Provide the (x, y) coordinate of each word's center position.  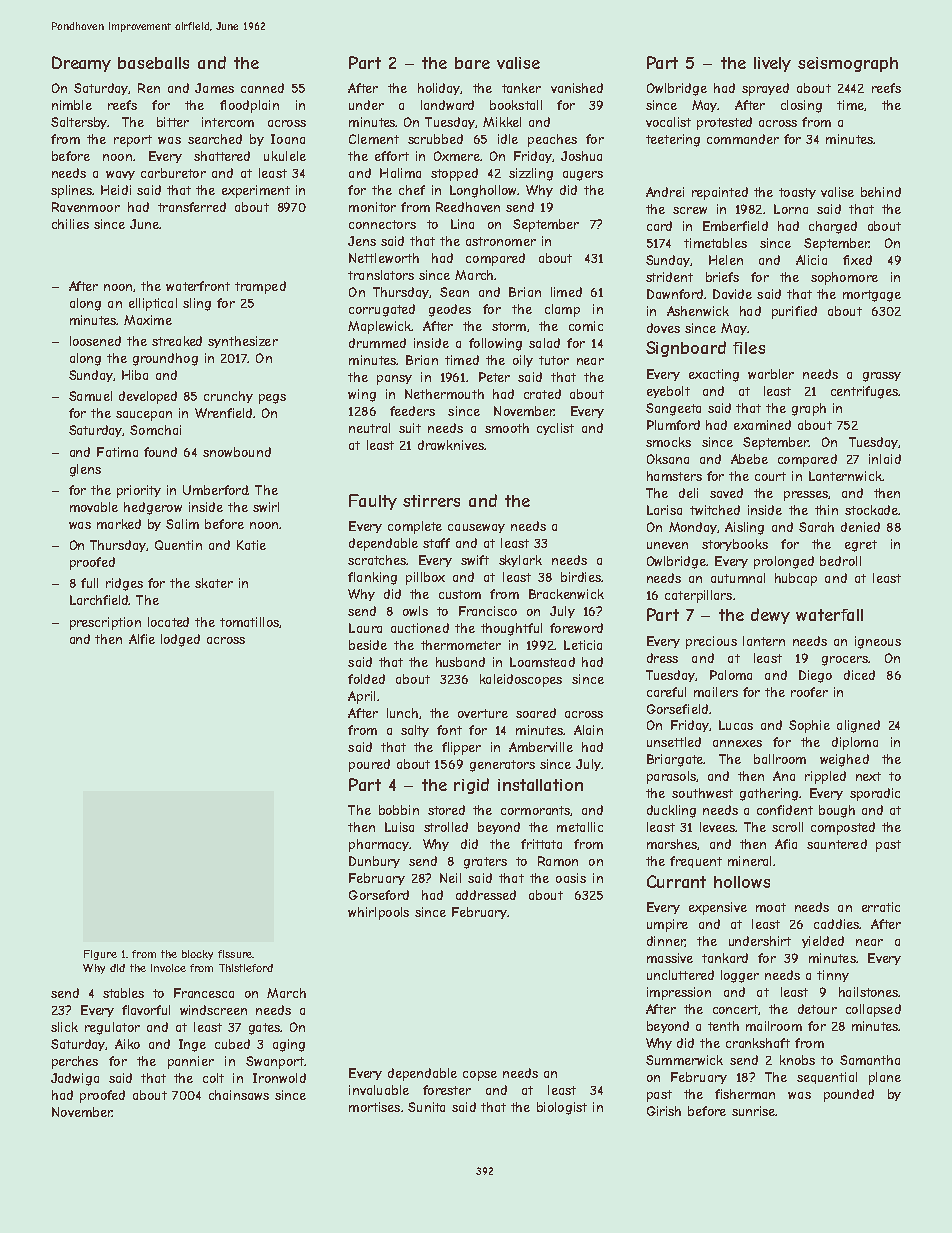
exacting (714, 375)
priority (139, 491)
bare (472, 63)
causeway (476, 528)
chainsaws (239, 1095)
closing (801, 106)
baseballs (153, 63)
